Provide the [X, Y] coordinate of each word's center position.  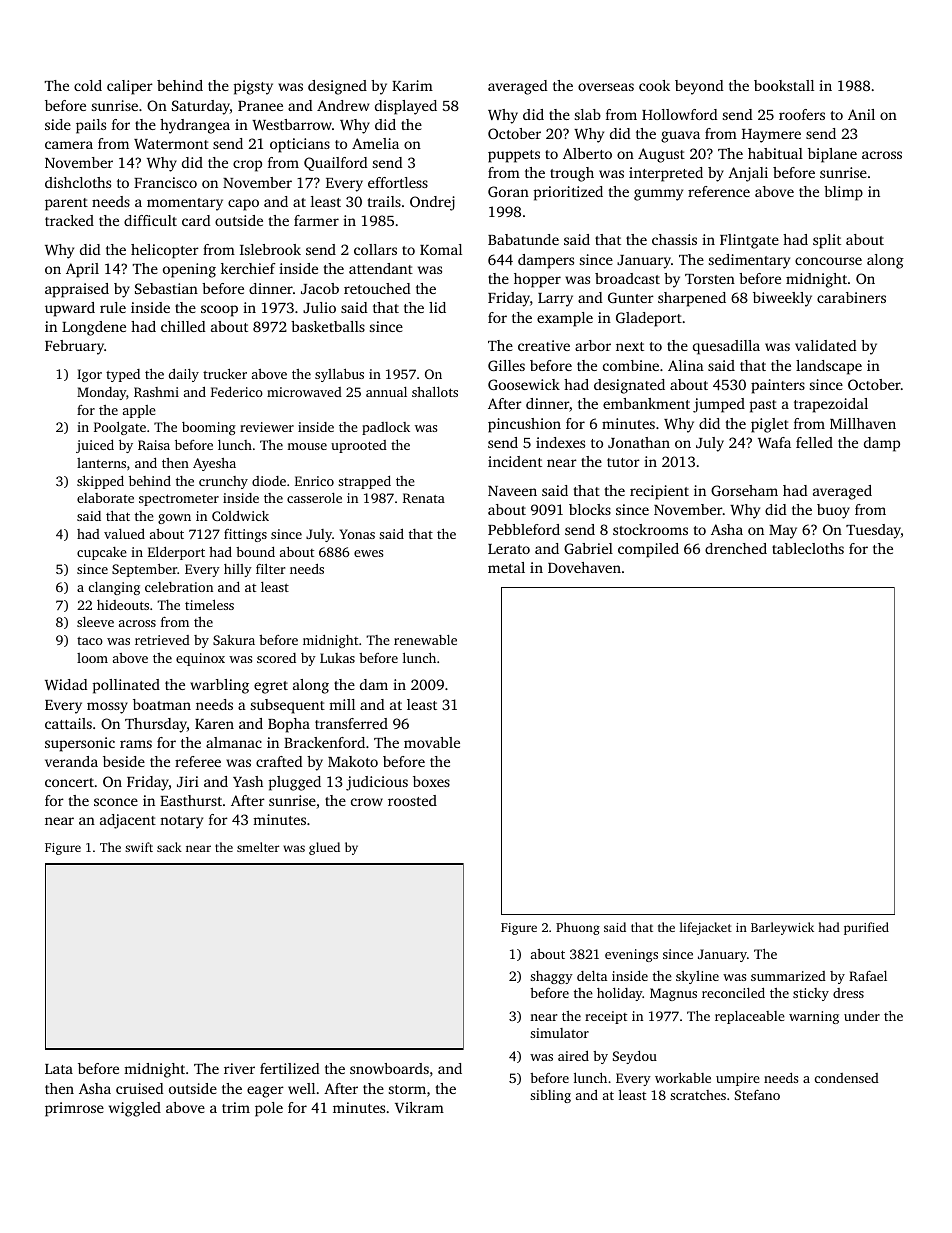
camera [69, 145]
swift [139, 847]
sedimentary [749, 261]
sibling [550, 1096]
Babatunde [523, 239]
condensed [847, 1078]
